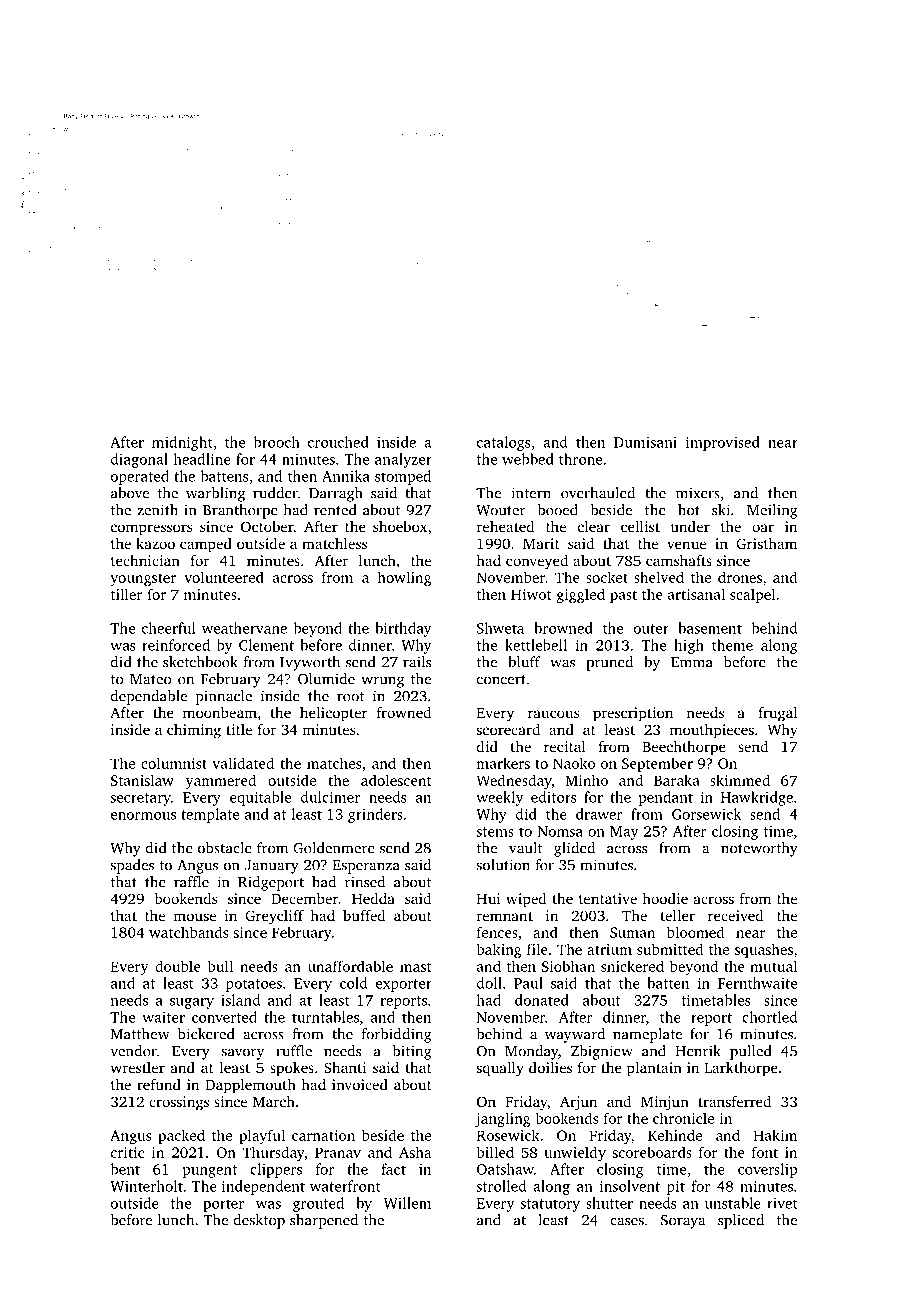 The height and width of the document is (1316, 908). I want to click on editors, so click(553, 797).
